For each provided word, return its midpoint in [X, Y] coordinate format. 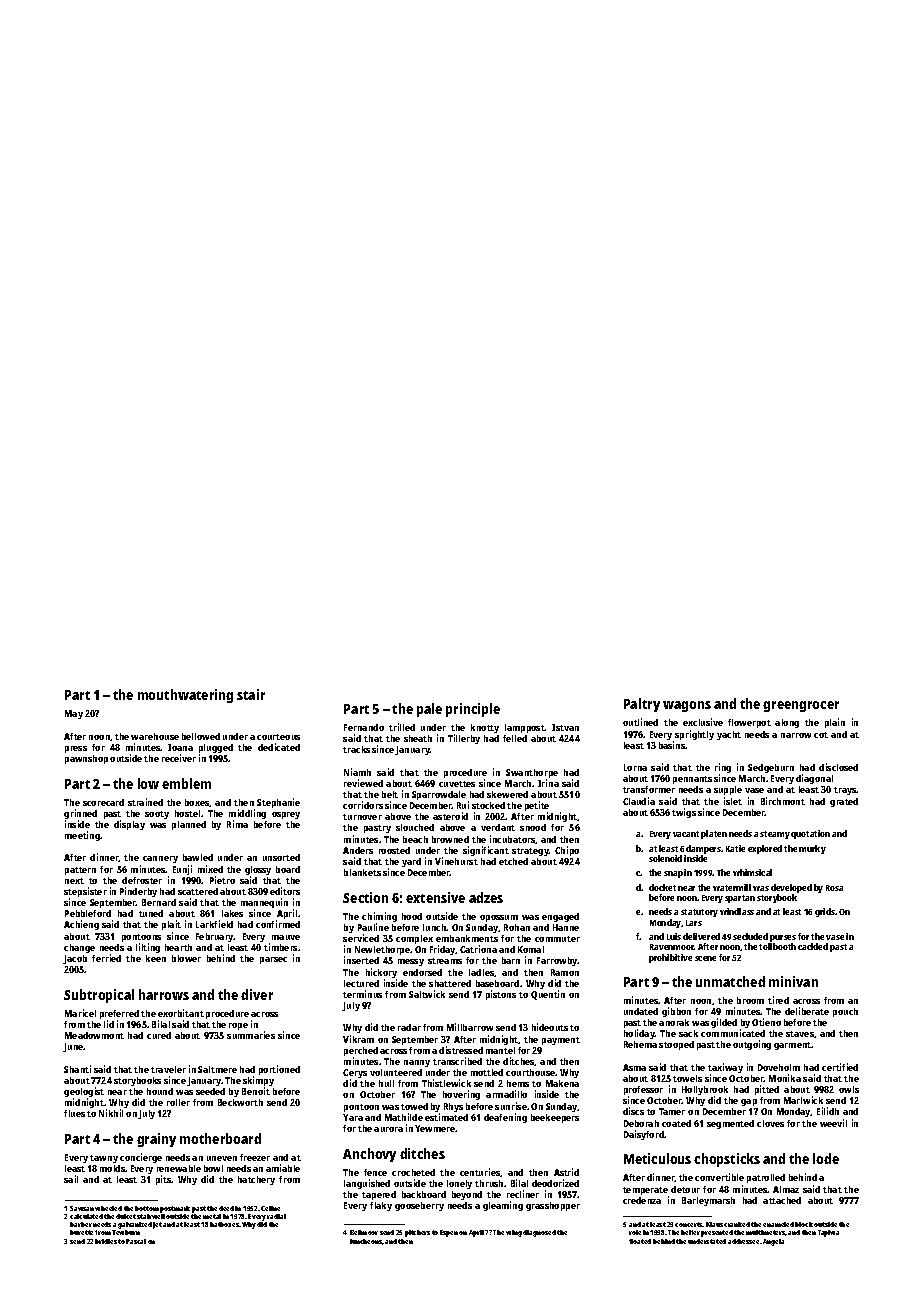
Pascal [136, 1241]
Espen [449, 1233]
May [74, 714]
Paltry [642, 705]
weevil [833, 1123]
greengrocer [801, 706]
